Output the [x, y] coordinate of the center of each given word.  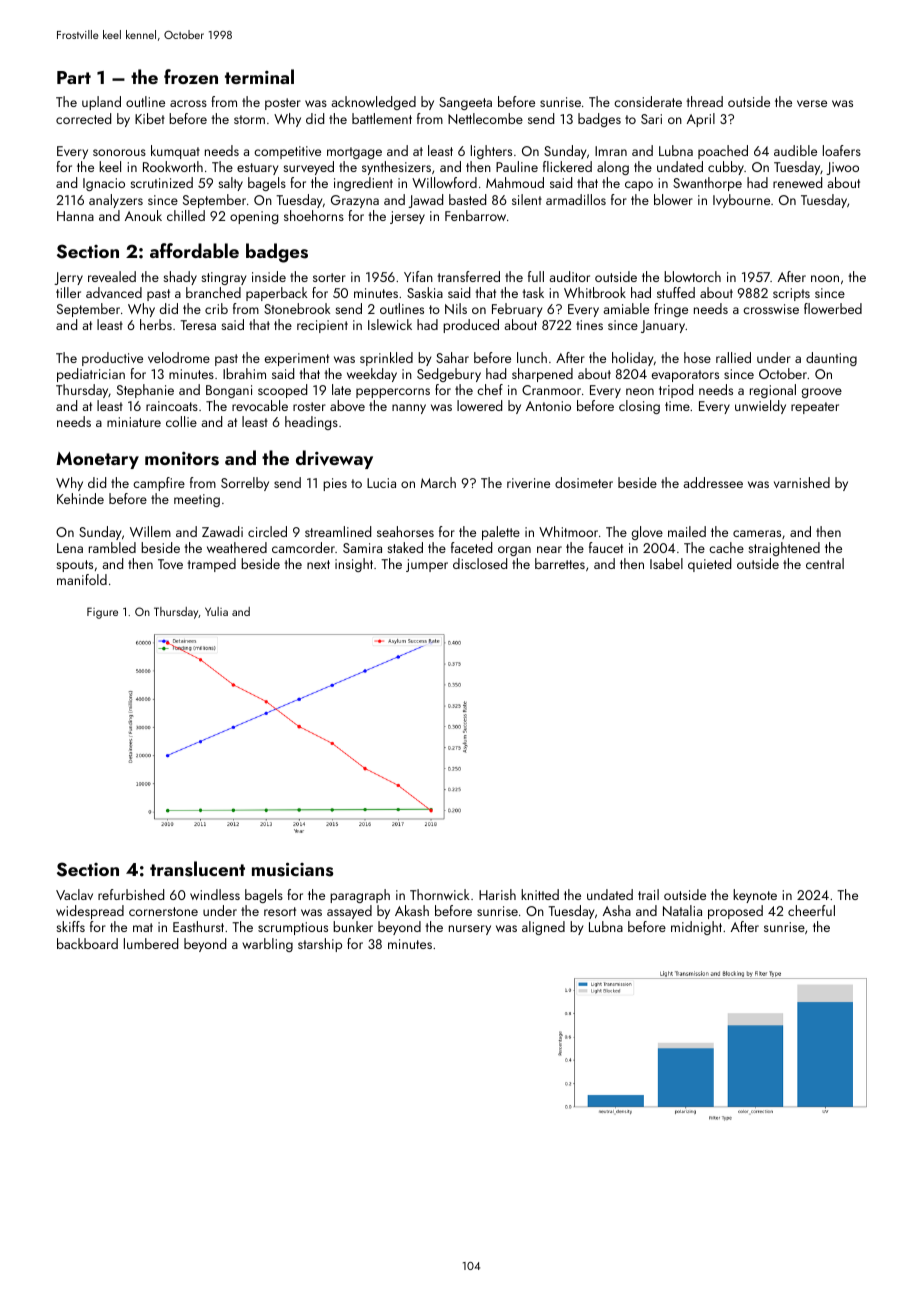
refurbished [131, 894]
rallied [733, 357]
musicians [292, 869]
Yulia [216, 611]
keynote [755, 896]
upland [101, 103]
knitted [540, 894]
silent [527, 199]
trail [648, 894]
